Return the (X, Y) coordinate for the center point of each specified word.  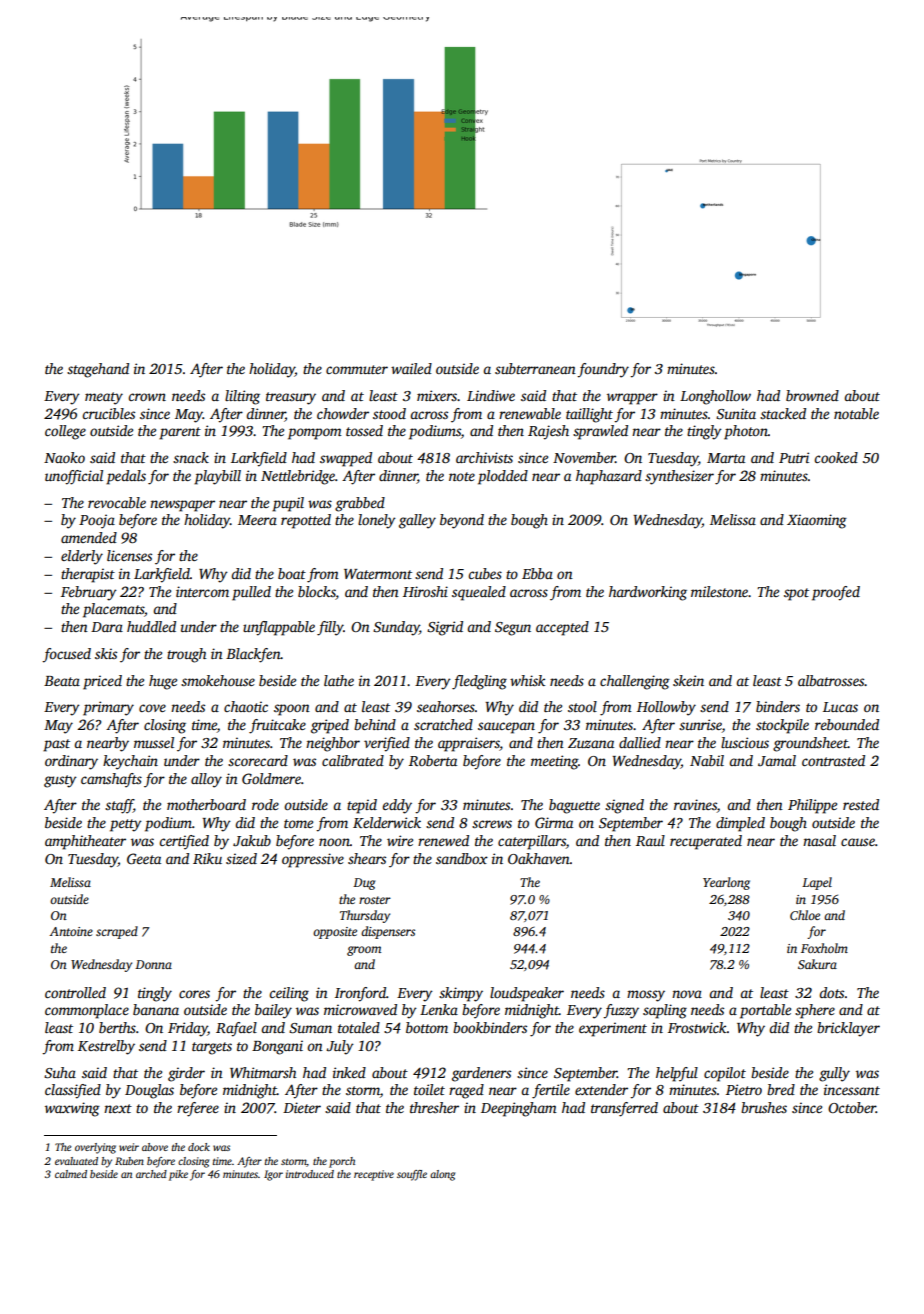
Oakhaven (539, 858)
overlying (95, 1148)
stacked (783, 413)
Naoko (64, 457)
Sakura (817, 964)
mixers (437, 395)
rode (265, 804)
